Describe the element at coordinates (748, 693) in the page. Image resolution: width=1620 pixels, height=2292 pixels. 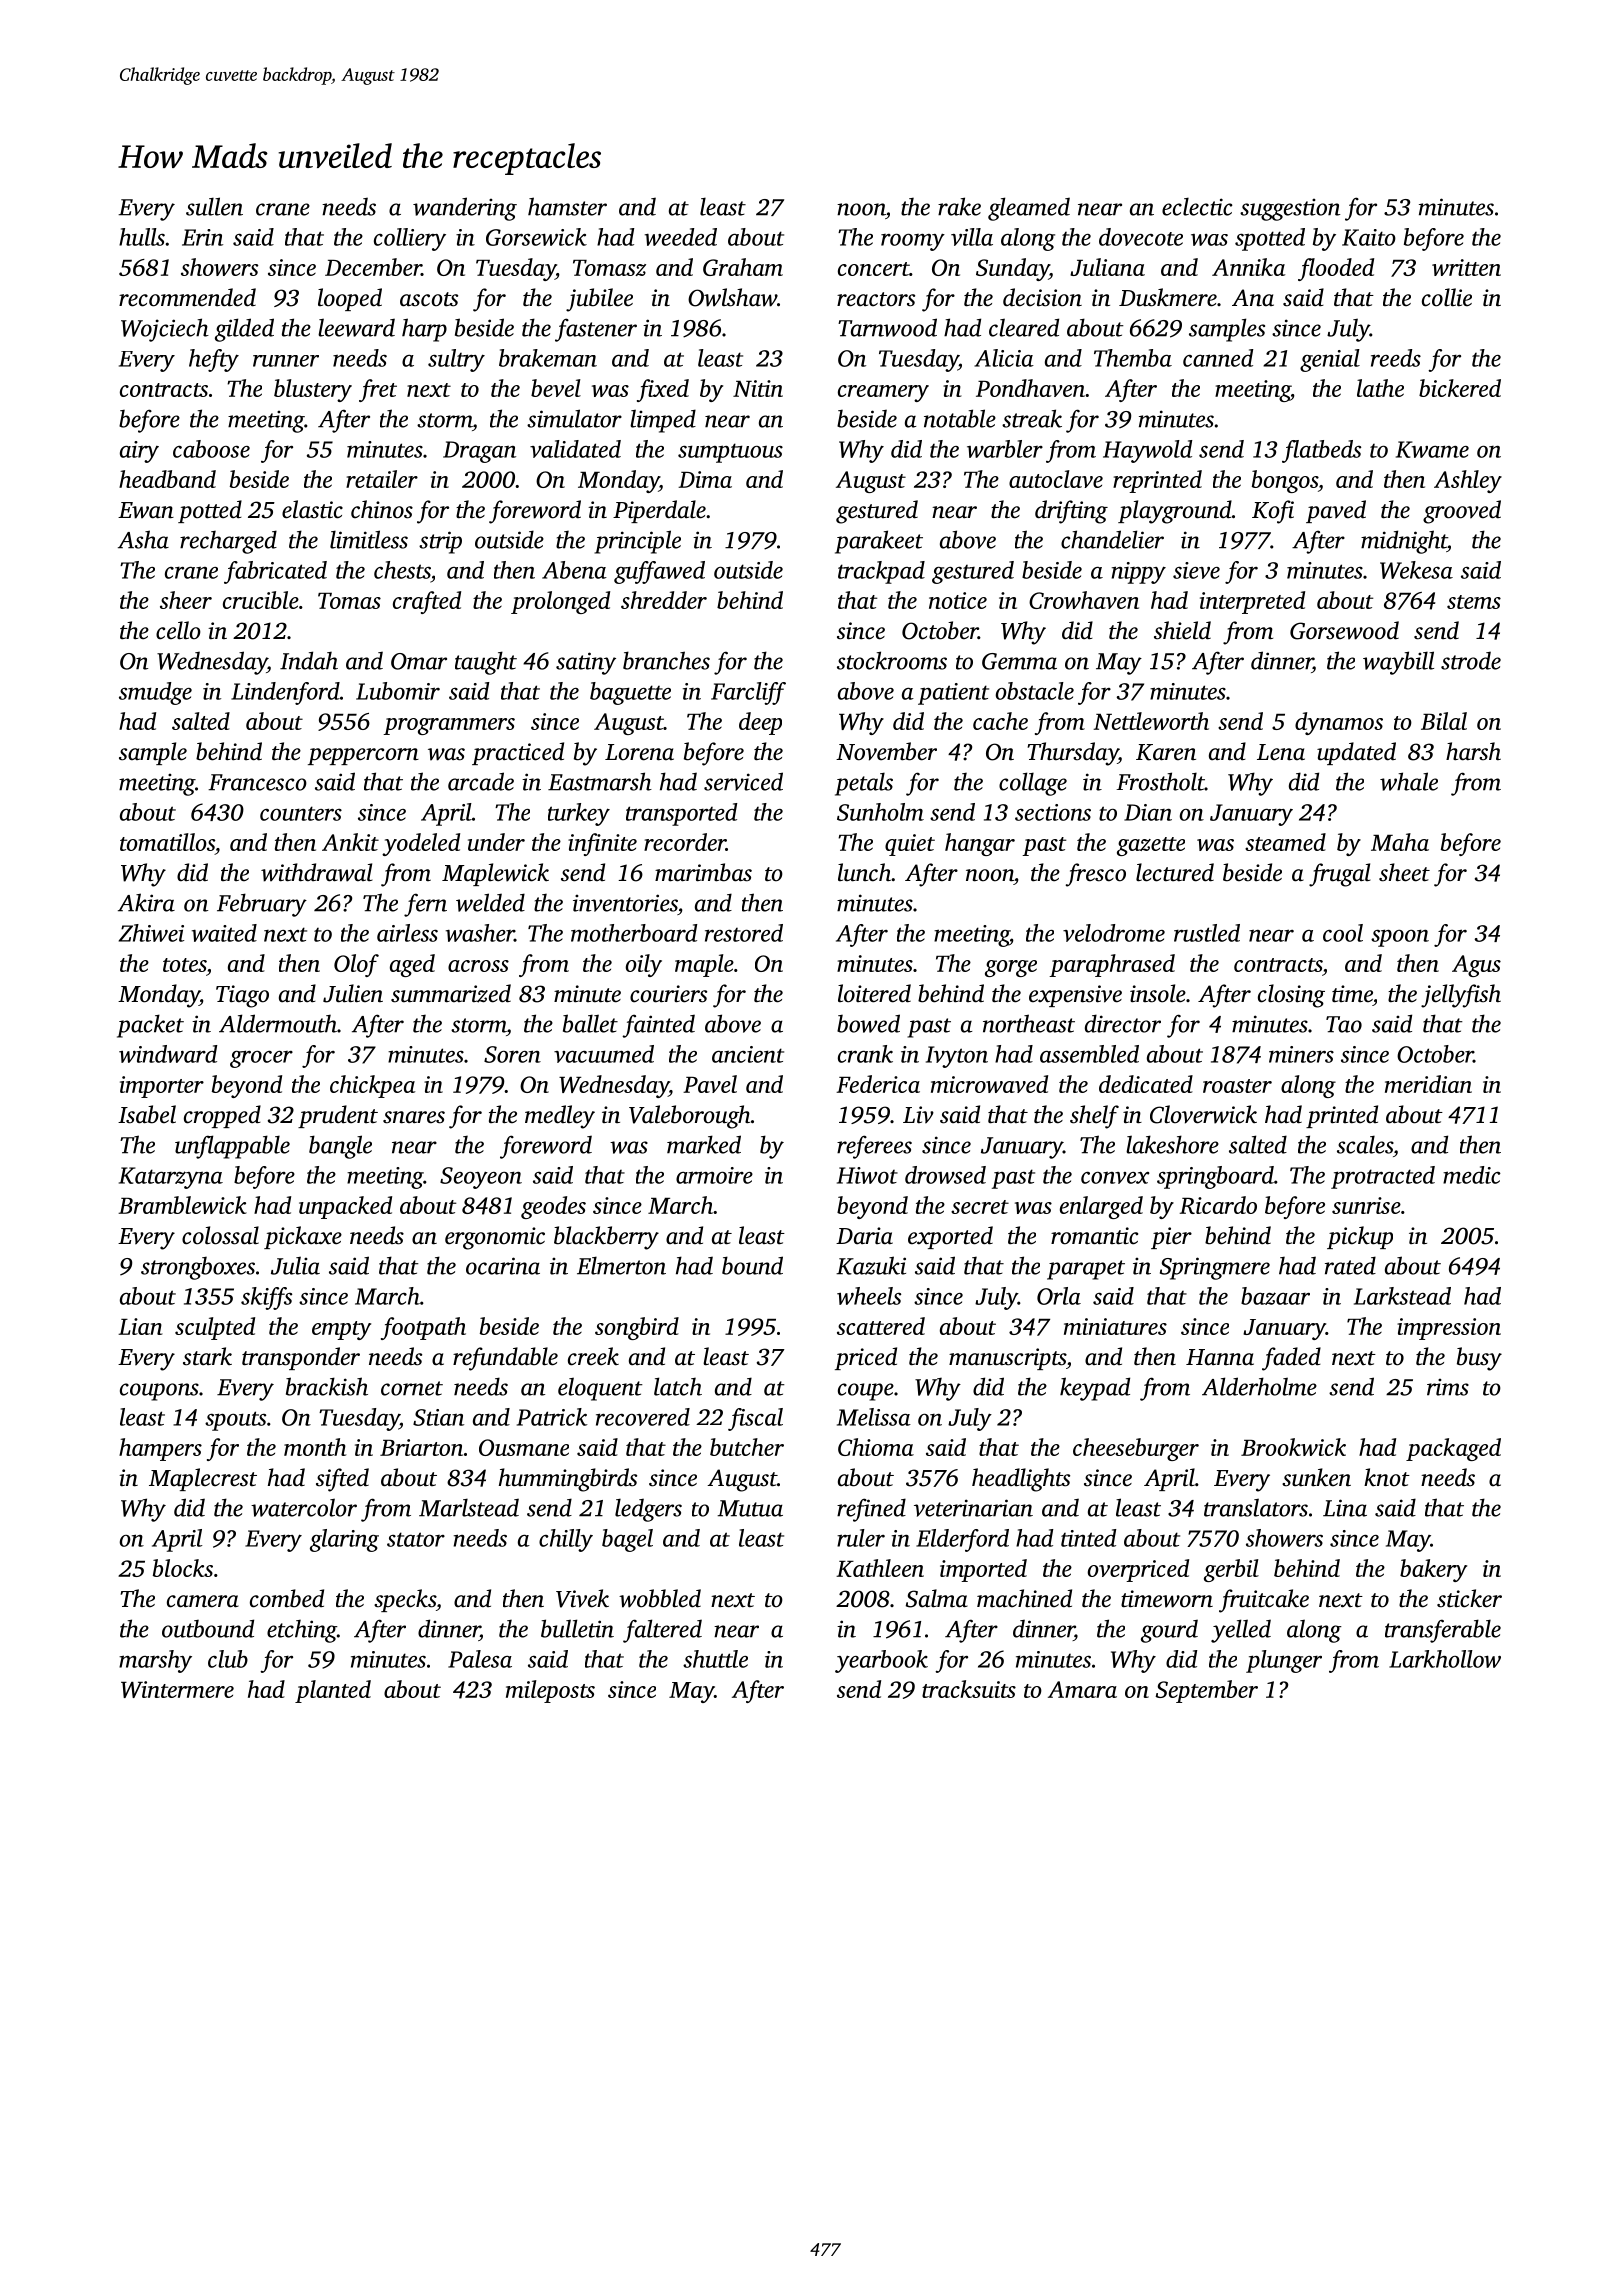
I see `Farcliff` at that location.
